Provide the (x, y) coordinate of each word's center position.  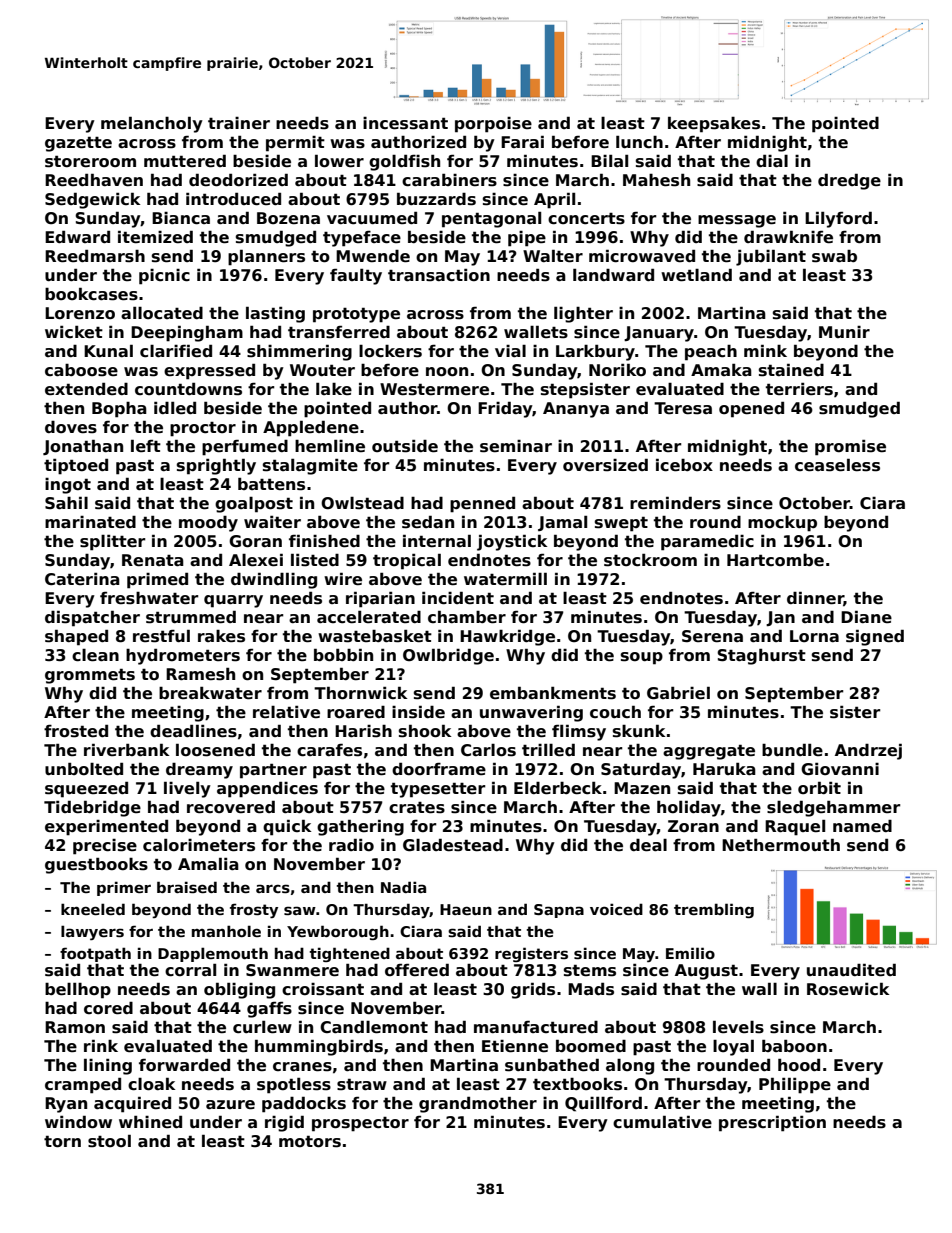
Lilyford (838, 219)
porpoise (493, 125)
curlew (262, 1027)
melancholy (152, 124)
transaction (439, 275)
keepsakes (714, 124)
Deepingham (187, 333)
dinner (815, 599)
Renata (153, 560)
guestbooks (96, 866)
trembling (714, 910)
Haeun (466, 909)
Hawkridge (507, 637)
